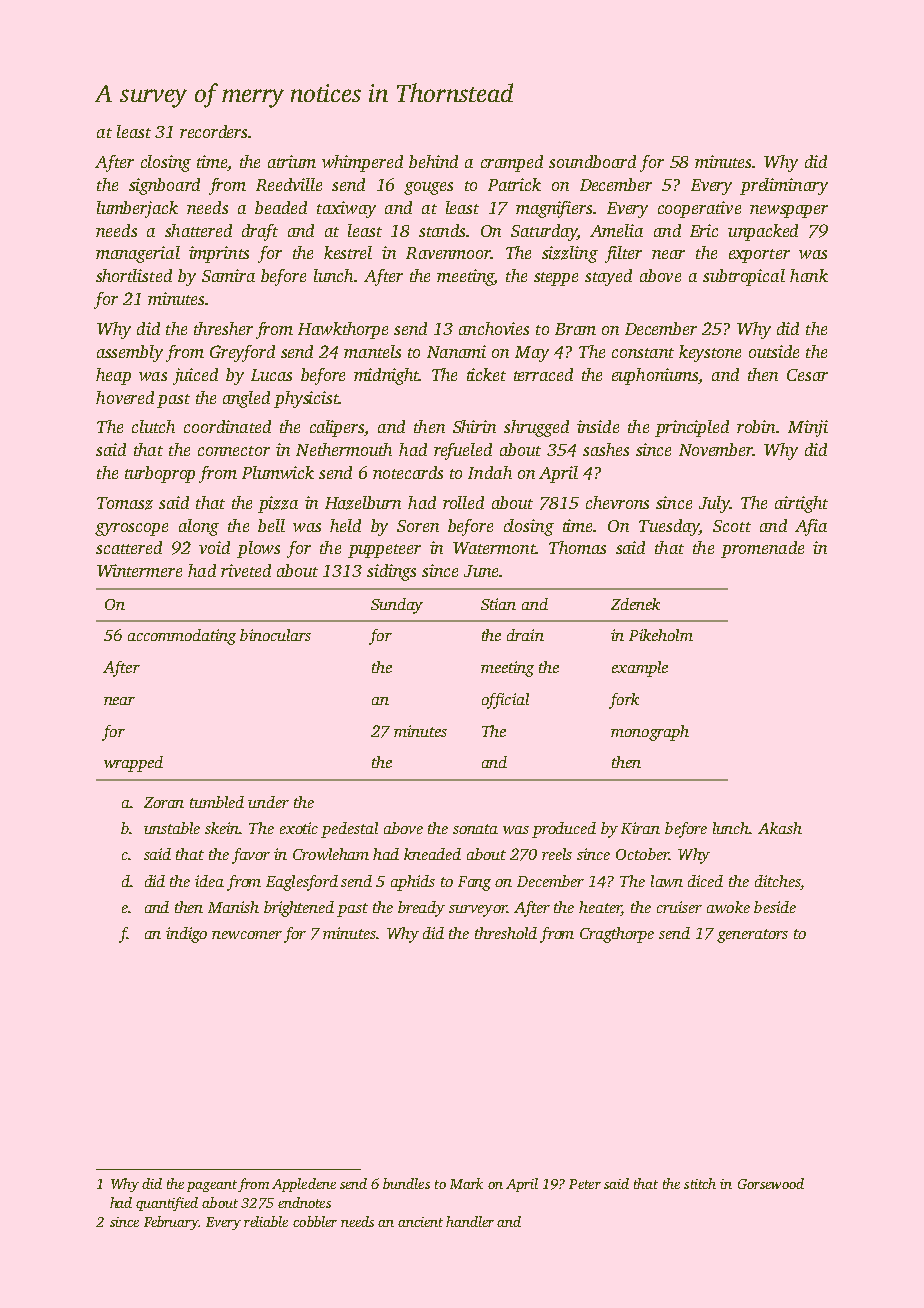 The width and height of the screenshot is (924, 1308). Describe the element at coordinates (650, 733) in the screenshot. I see `monograph` at that location.
